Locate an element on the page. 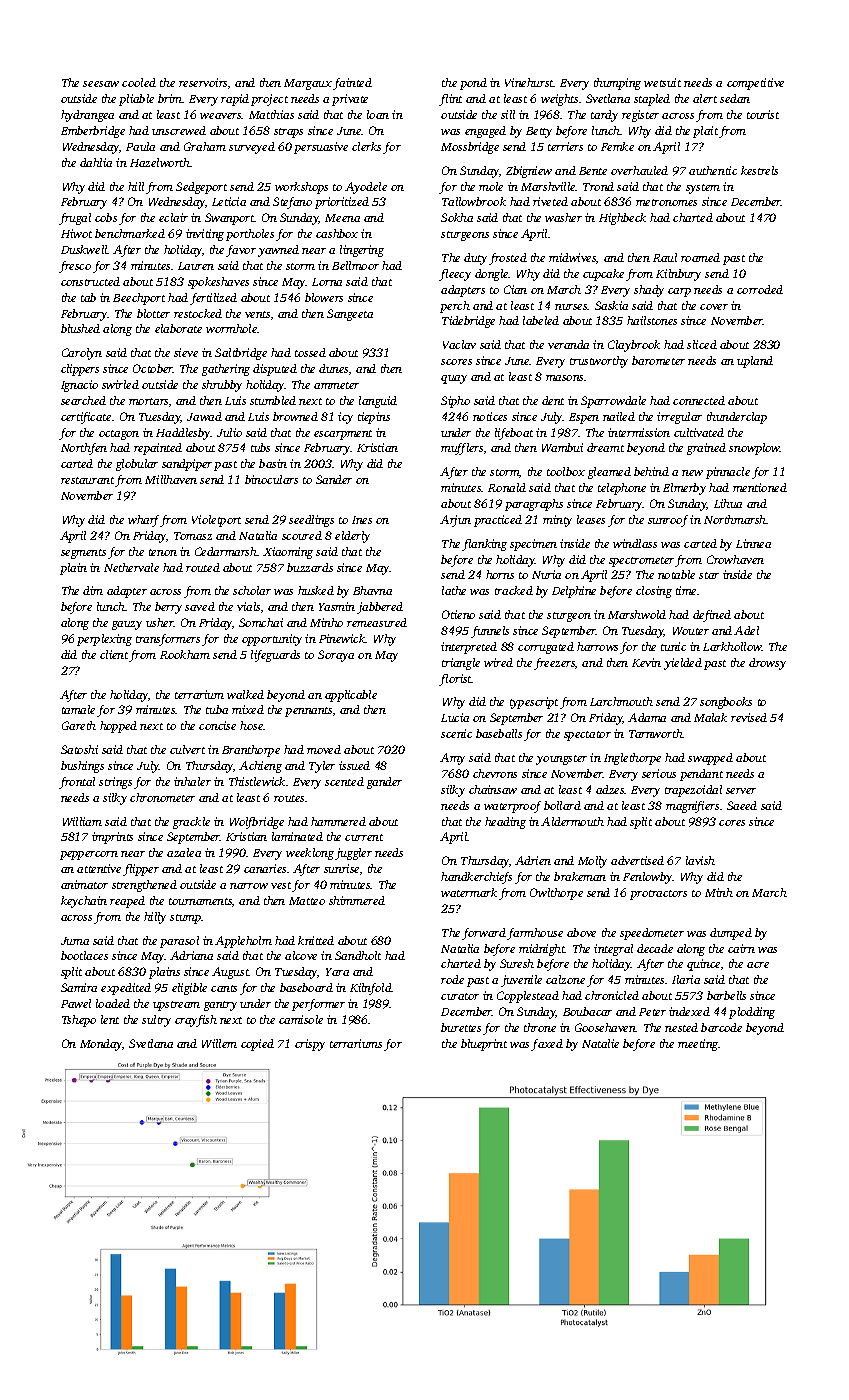 This page has width=849, height=1400. quay is located at coordinates (454, 379).
